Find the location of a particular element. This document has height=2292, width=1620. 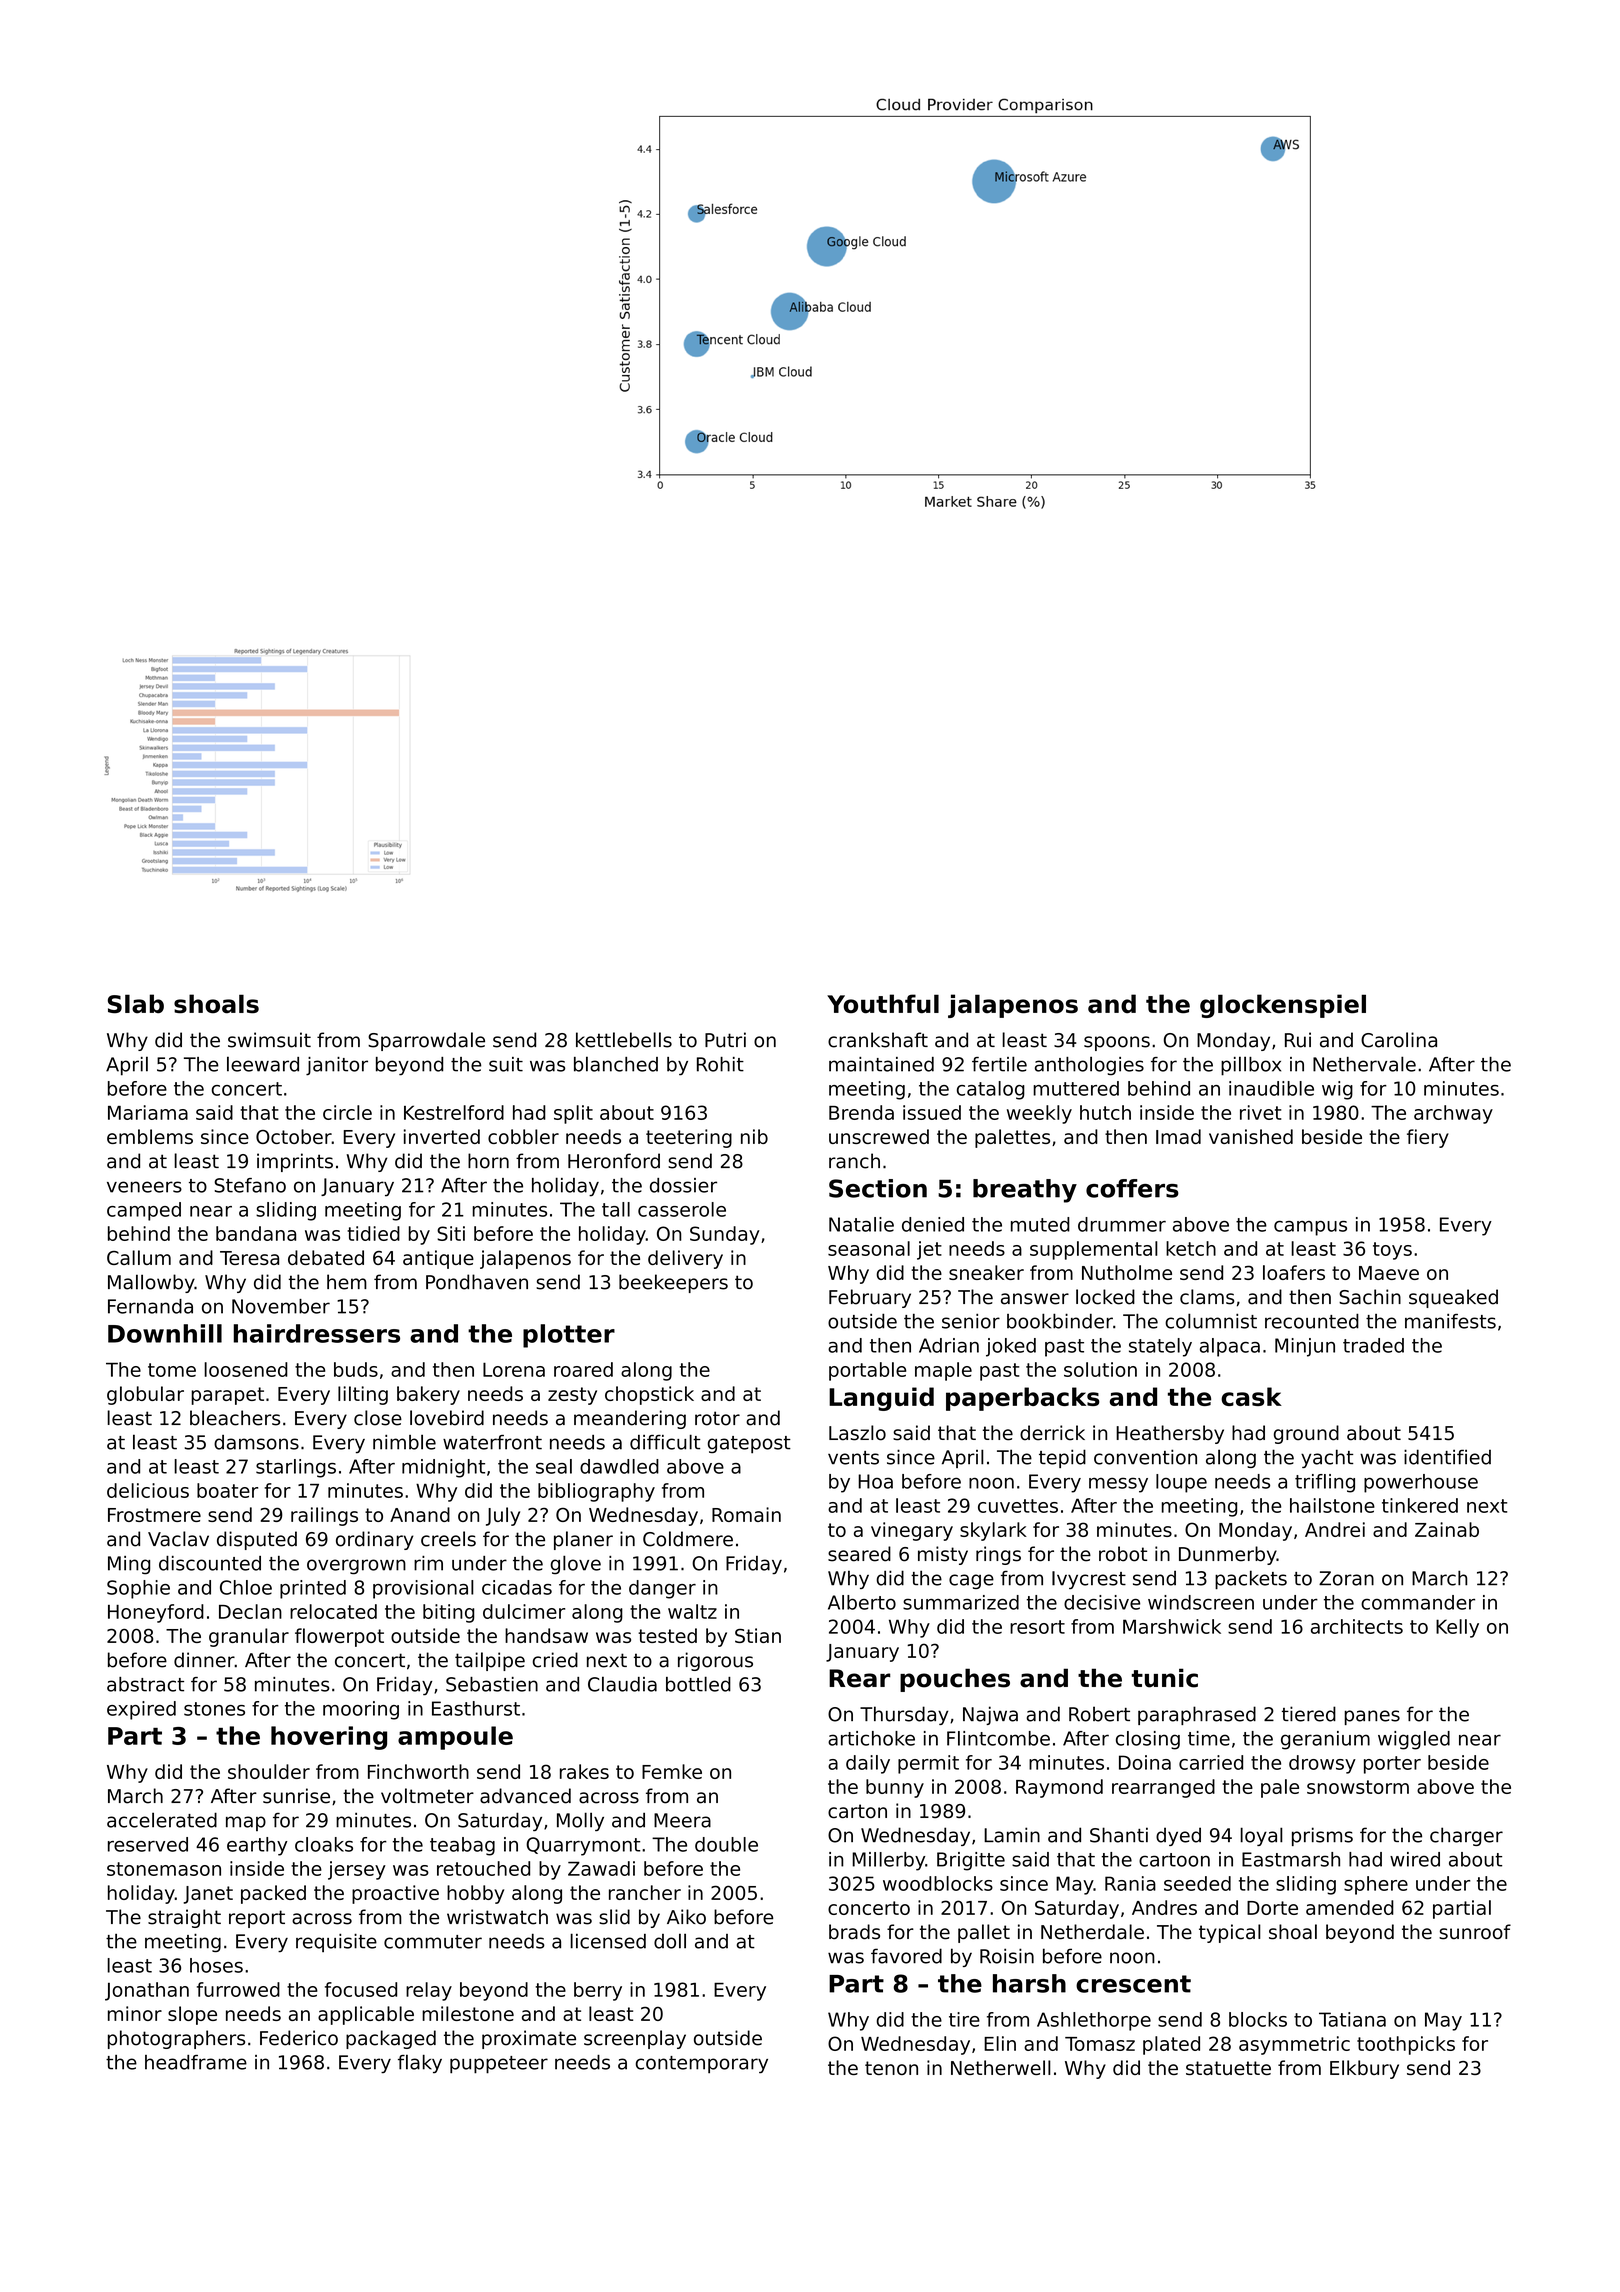

summarized is located at coordinates (961, 1602).
